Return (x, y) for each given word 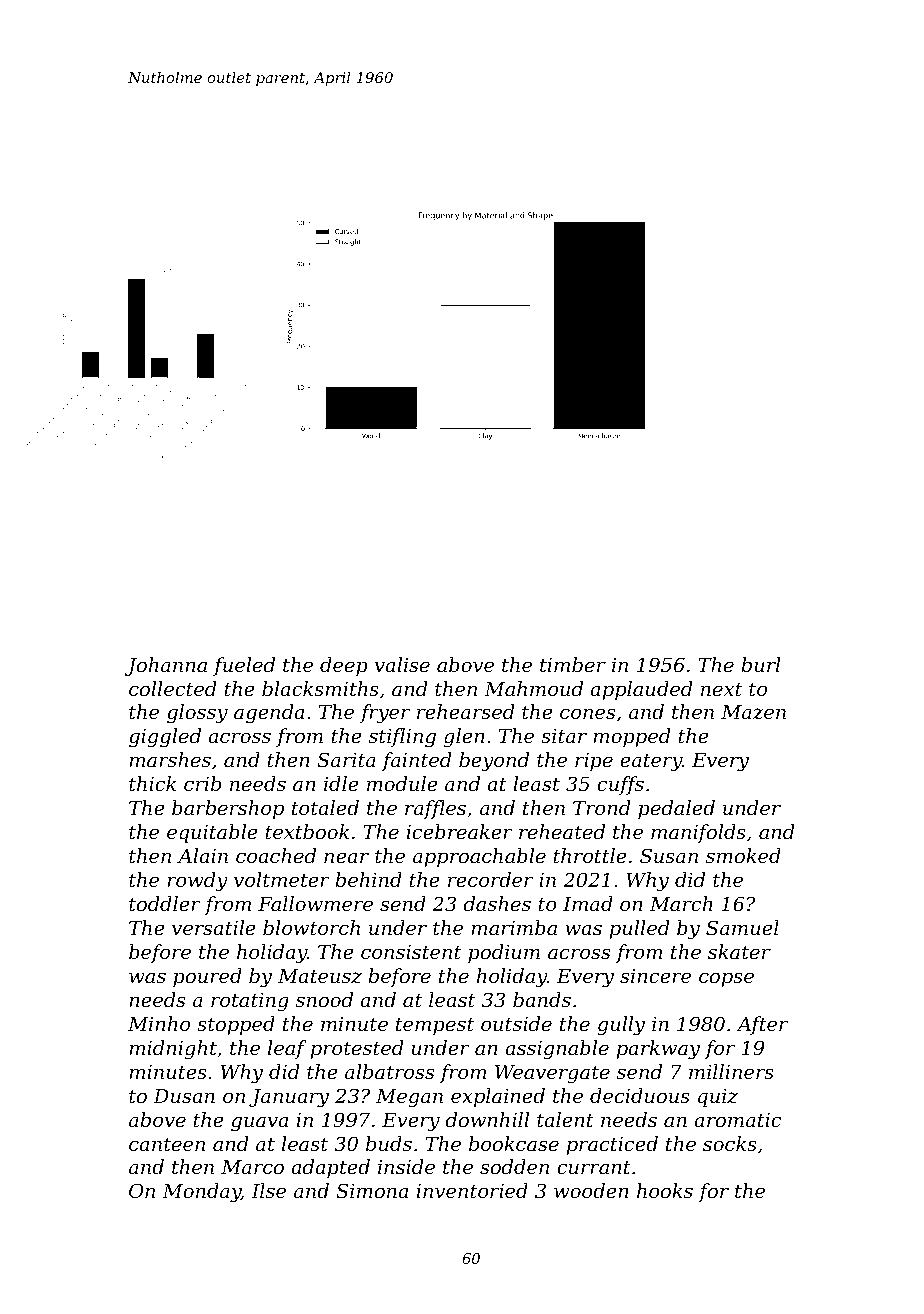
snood (324, 999)
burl (761, 664)
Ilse (268, 1190)
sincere (655, 975)
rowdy (197, 882)
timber (573, 664)
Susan (669, 855)
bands (542, 999)
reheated (562, 831)
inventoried (472, 1190)
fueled (244, 666)
